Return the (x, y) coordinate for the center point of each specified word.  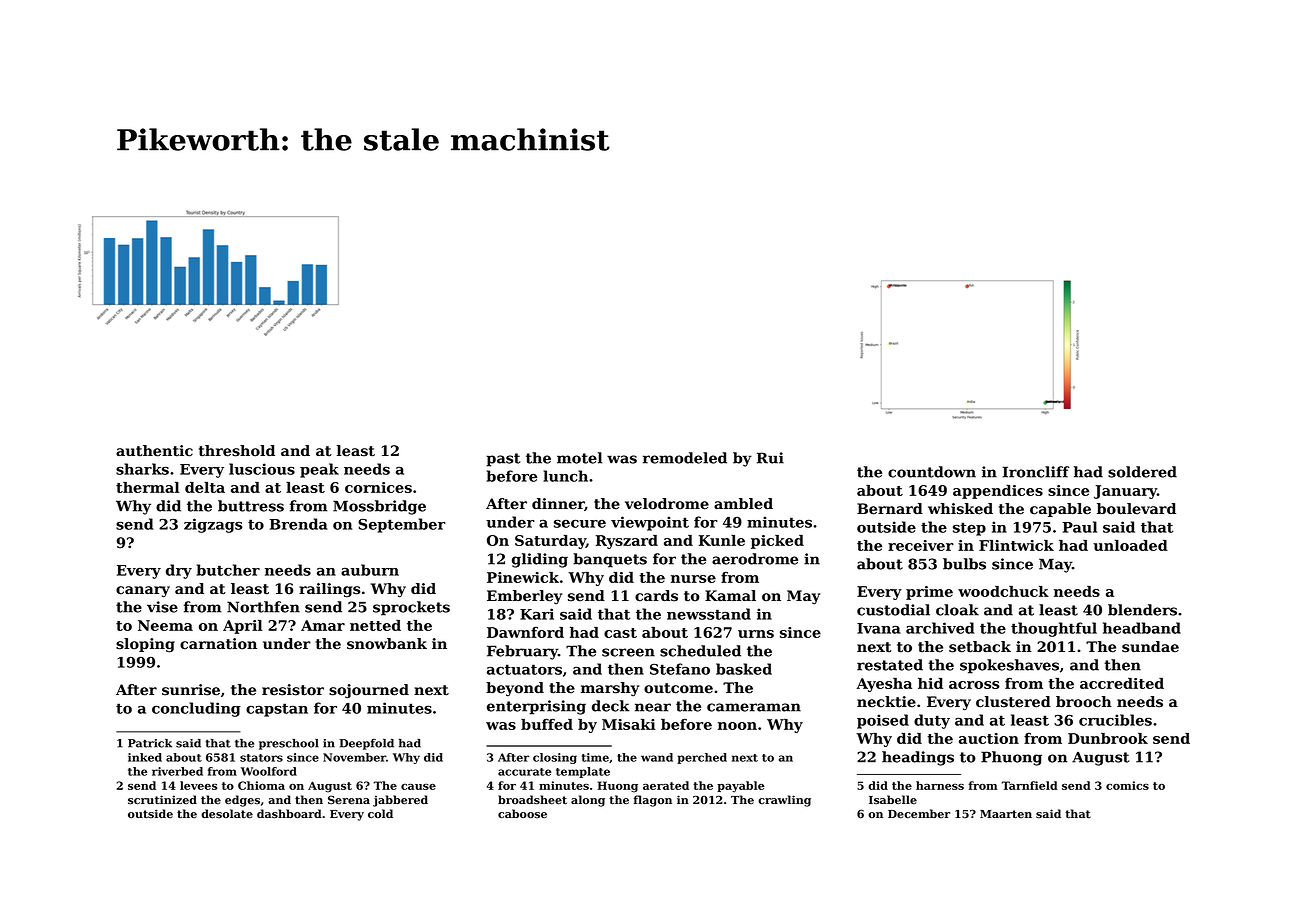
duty (932, 721)
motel (579, 458)
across (974, 685)
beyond (515, 689)
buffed (547, 724)
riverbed (177, 771)
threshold (237, 451)
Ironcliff (1036, 472)
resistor (293, 690)
